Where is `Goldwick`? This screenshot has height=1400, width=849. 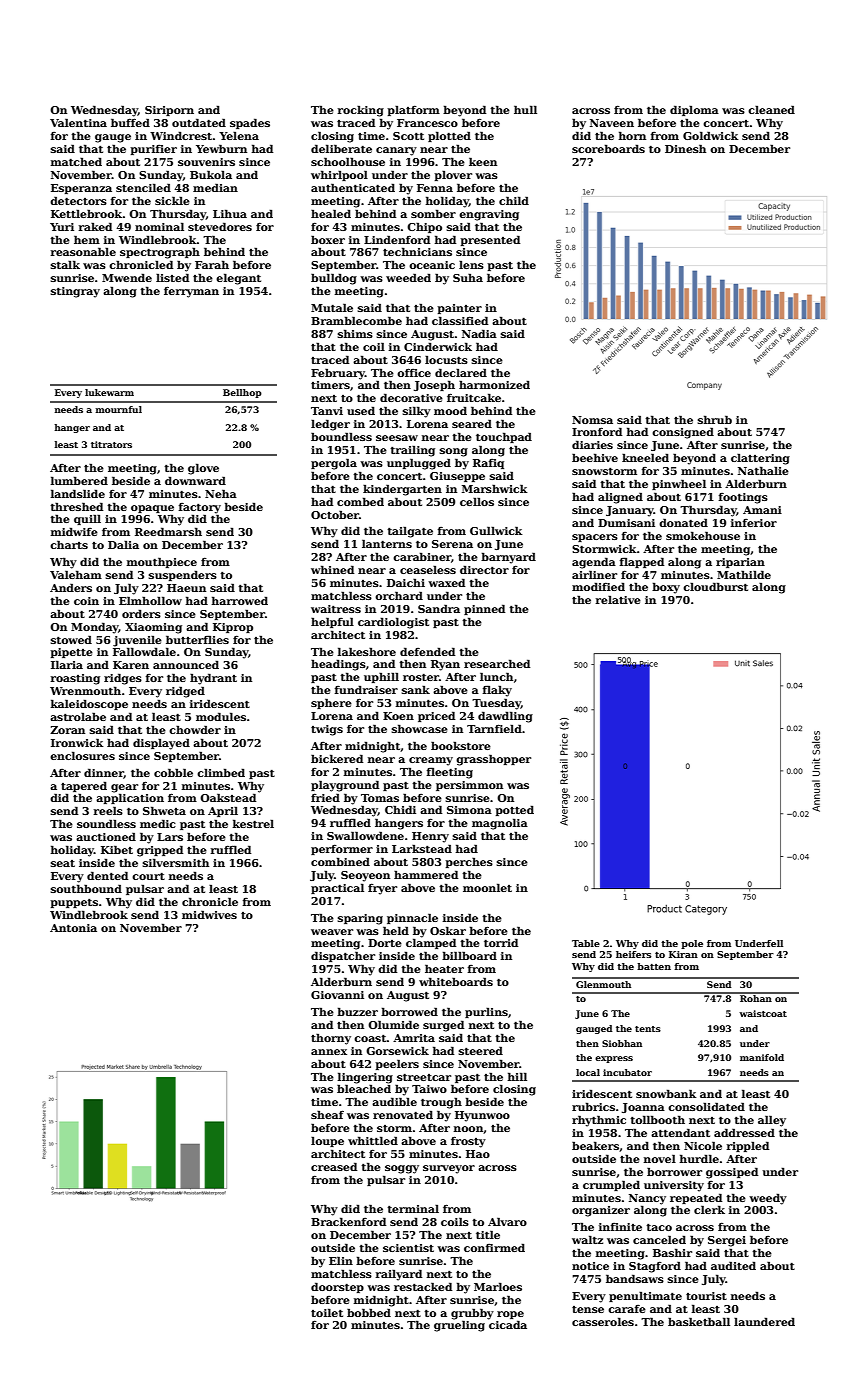 Goldwick is located at coordinates (710, 135).
